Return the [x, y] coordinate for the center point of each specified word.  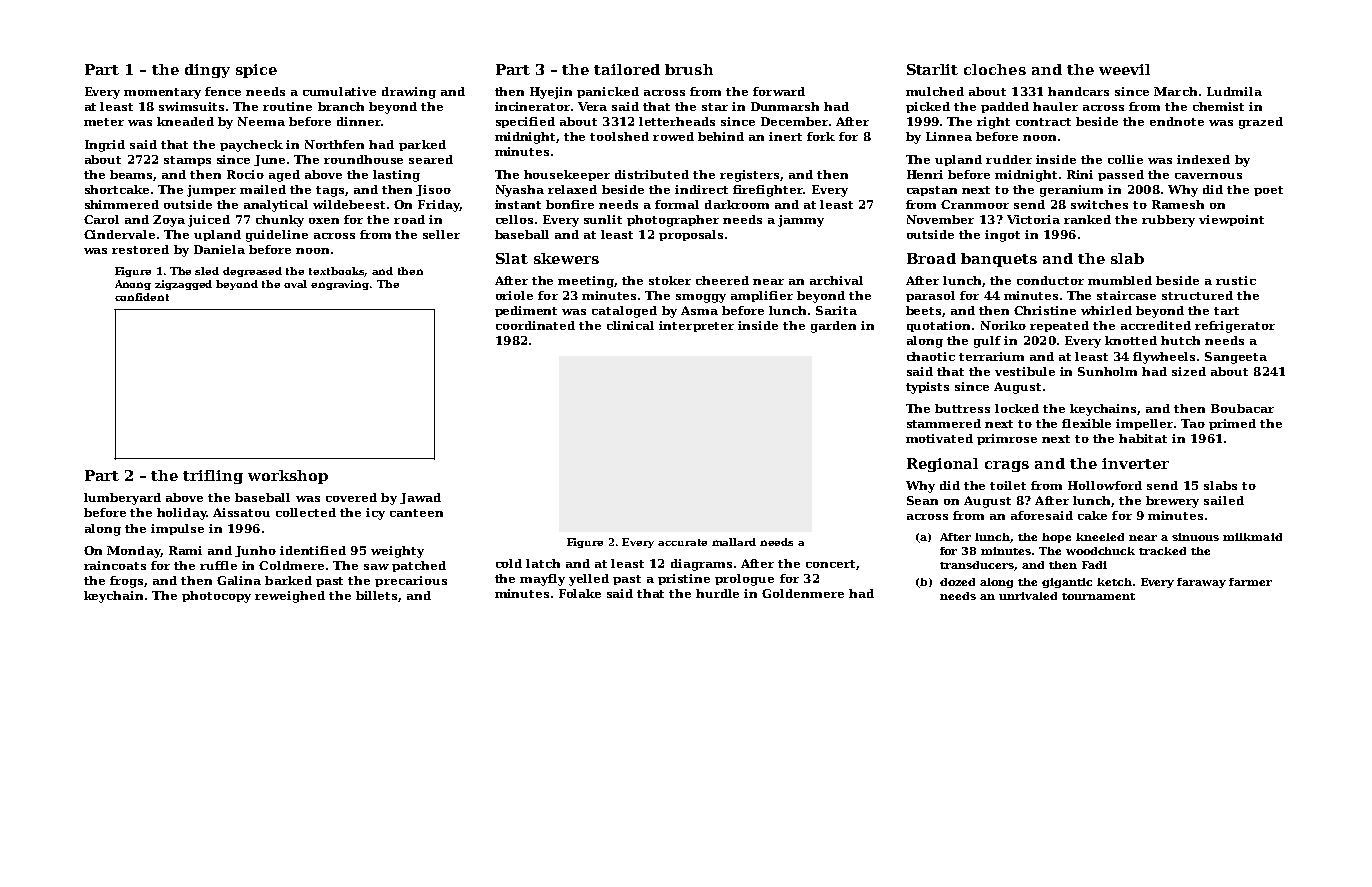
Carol [101, 219]
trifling [213, 477]
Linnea [949, 136]
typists [927, 388]
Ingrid [105, 146]
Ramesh [1178, 204]
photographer [673, 221]
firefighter [768, 191]
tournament [1098, 596]
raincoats [115, 565]
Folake [580, 593]
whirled [1106, 310]
